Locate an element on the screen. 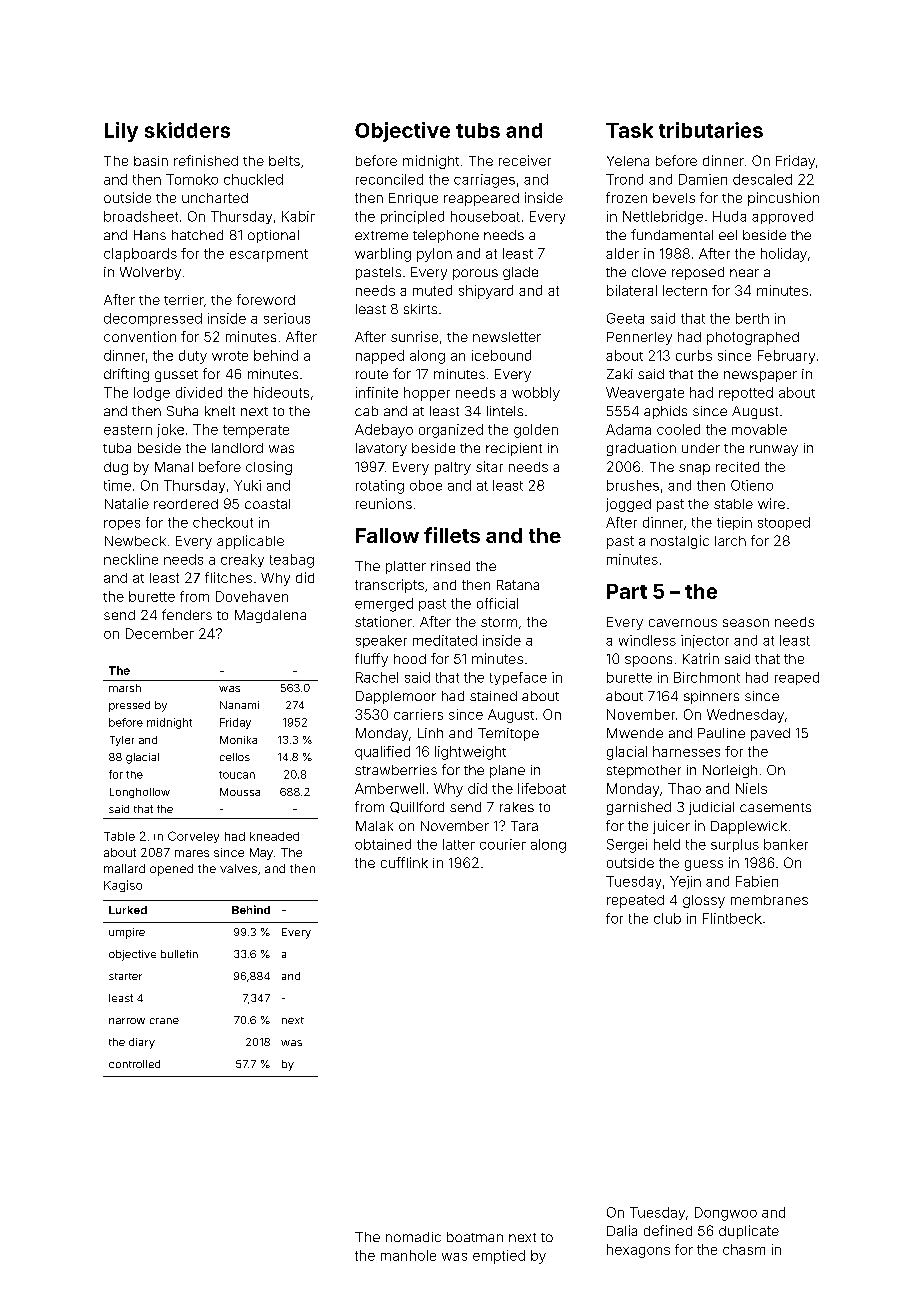 This screenshot has width=924, height=1308. club is located at coordinates (667, 918).
